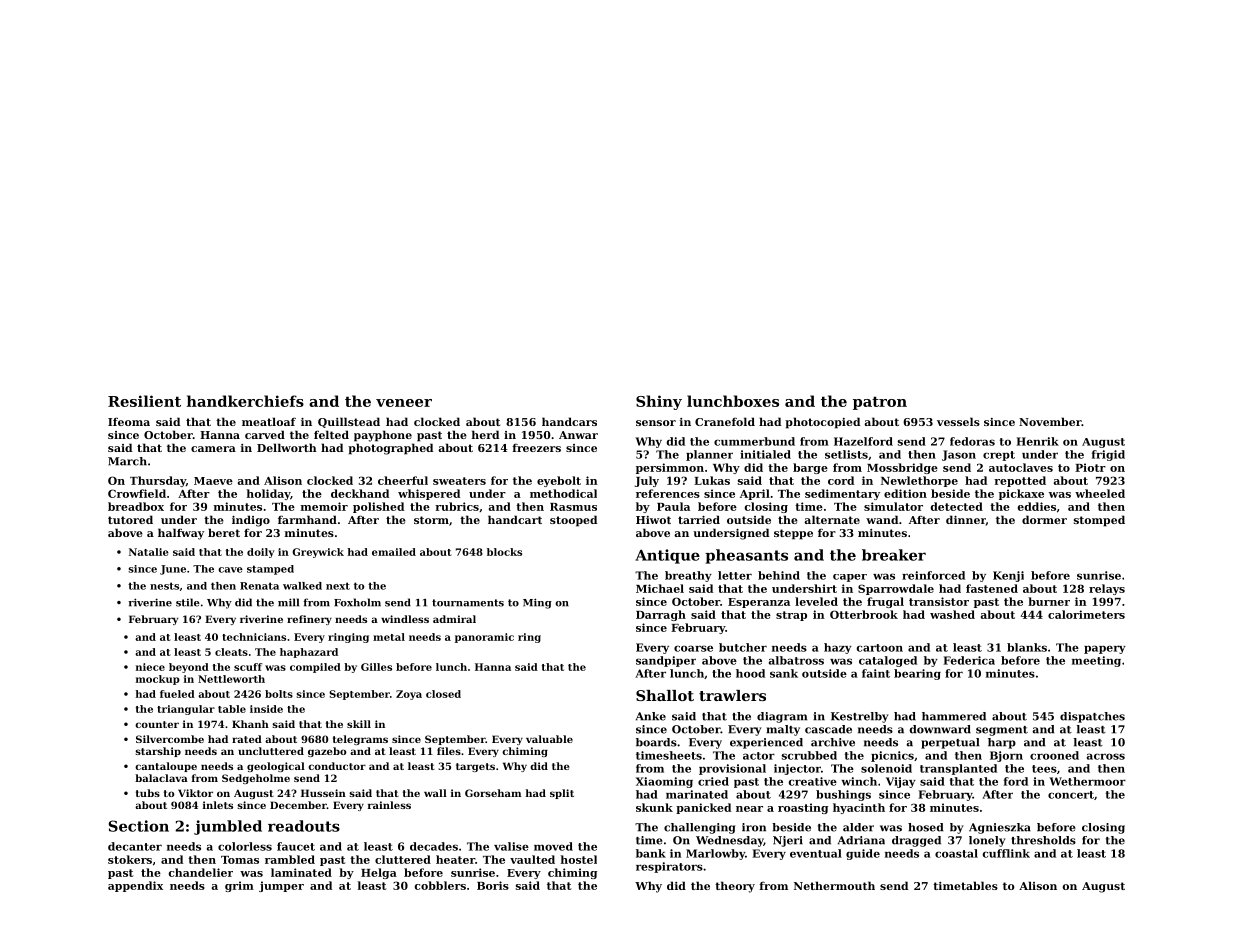 This screenshot has height=952, width=1233. I want to click on cobblers, so click(440, 885).
